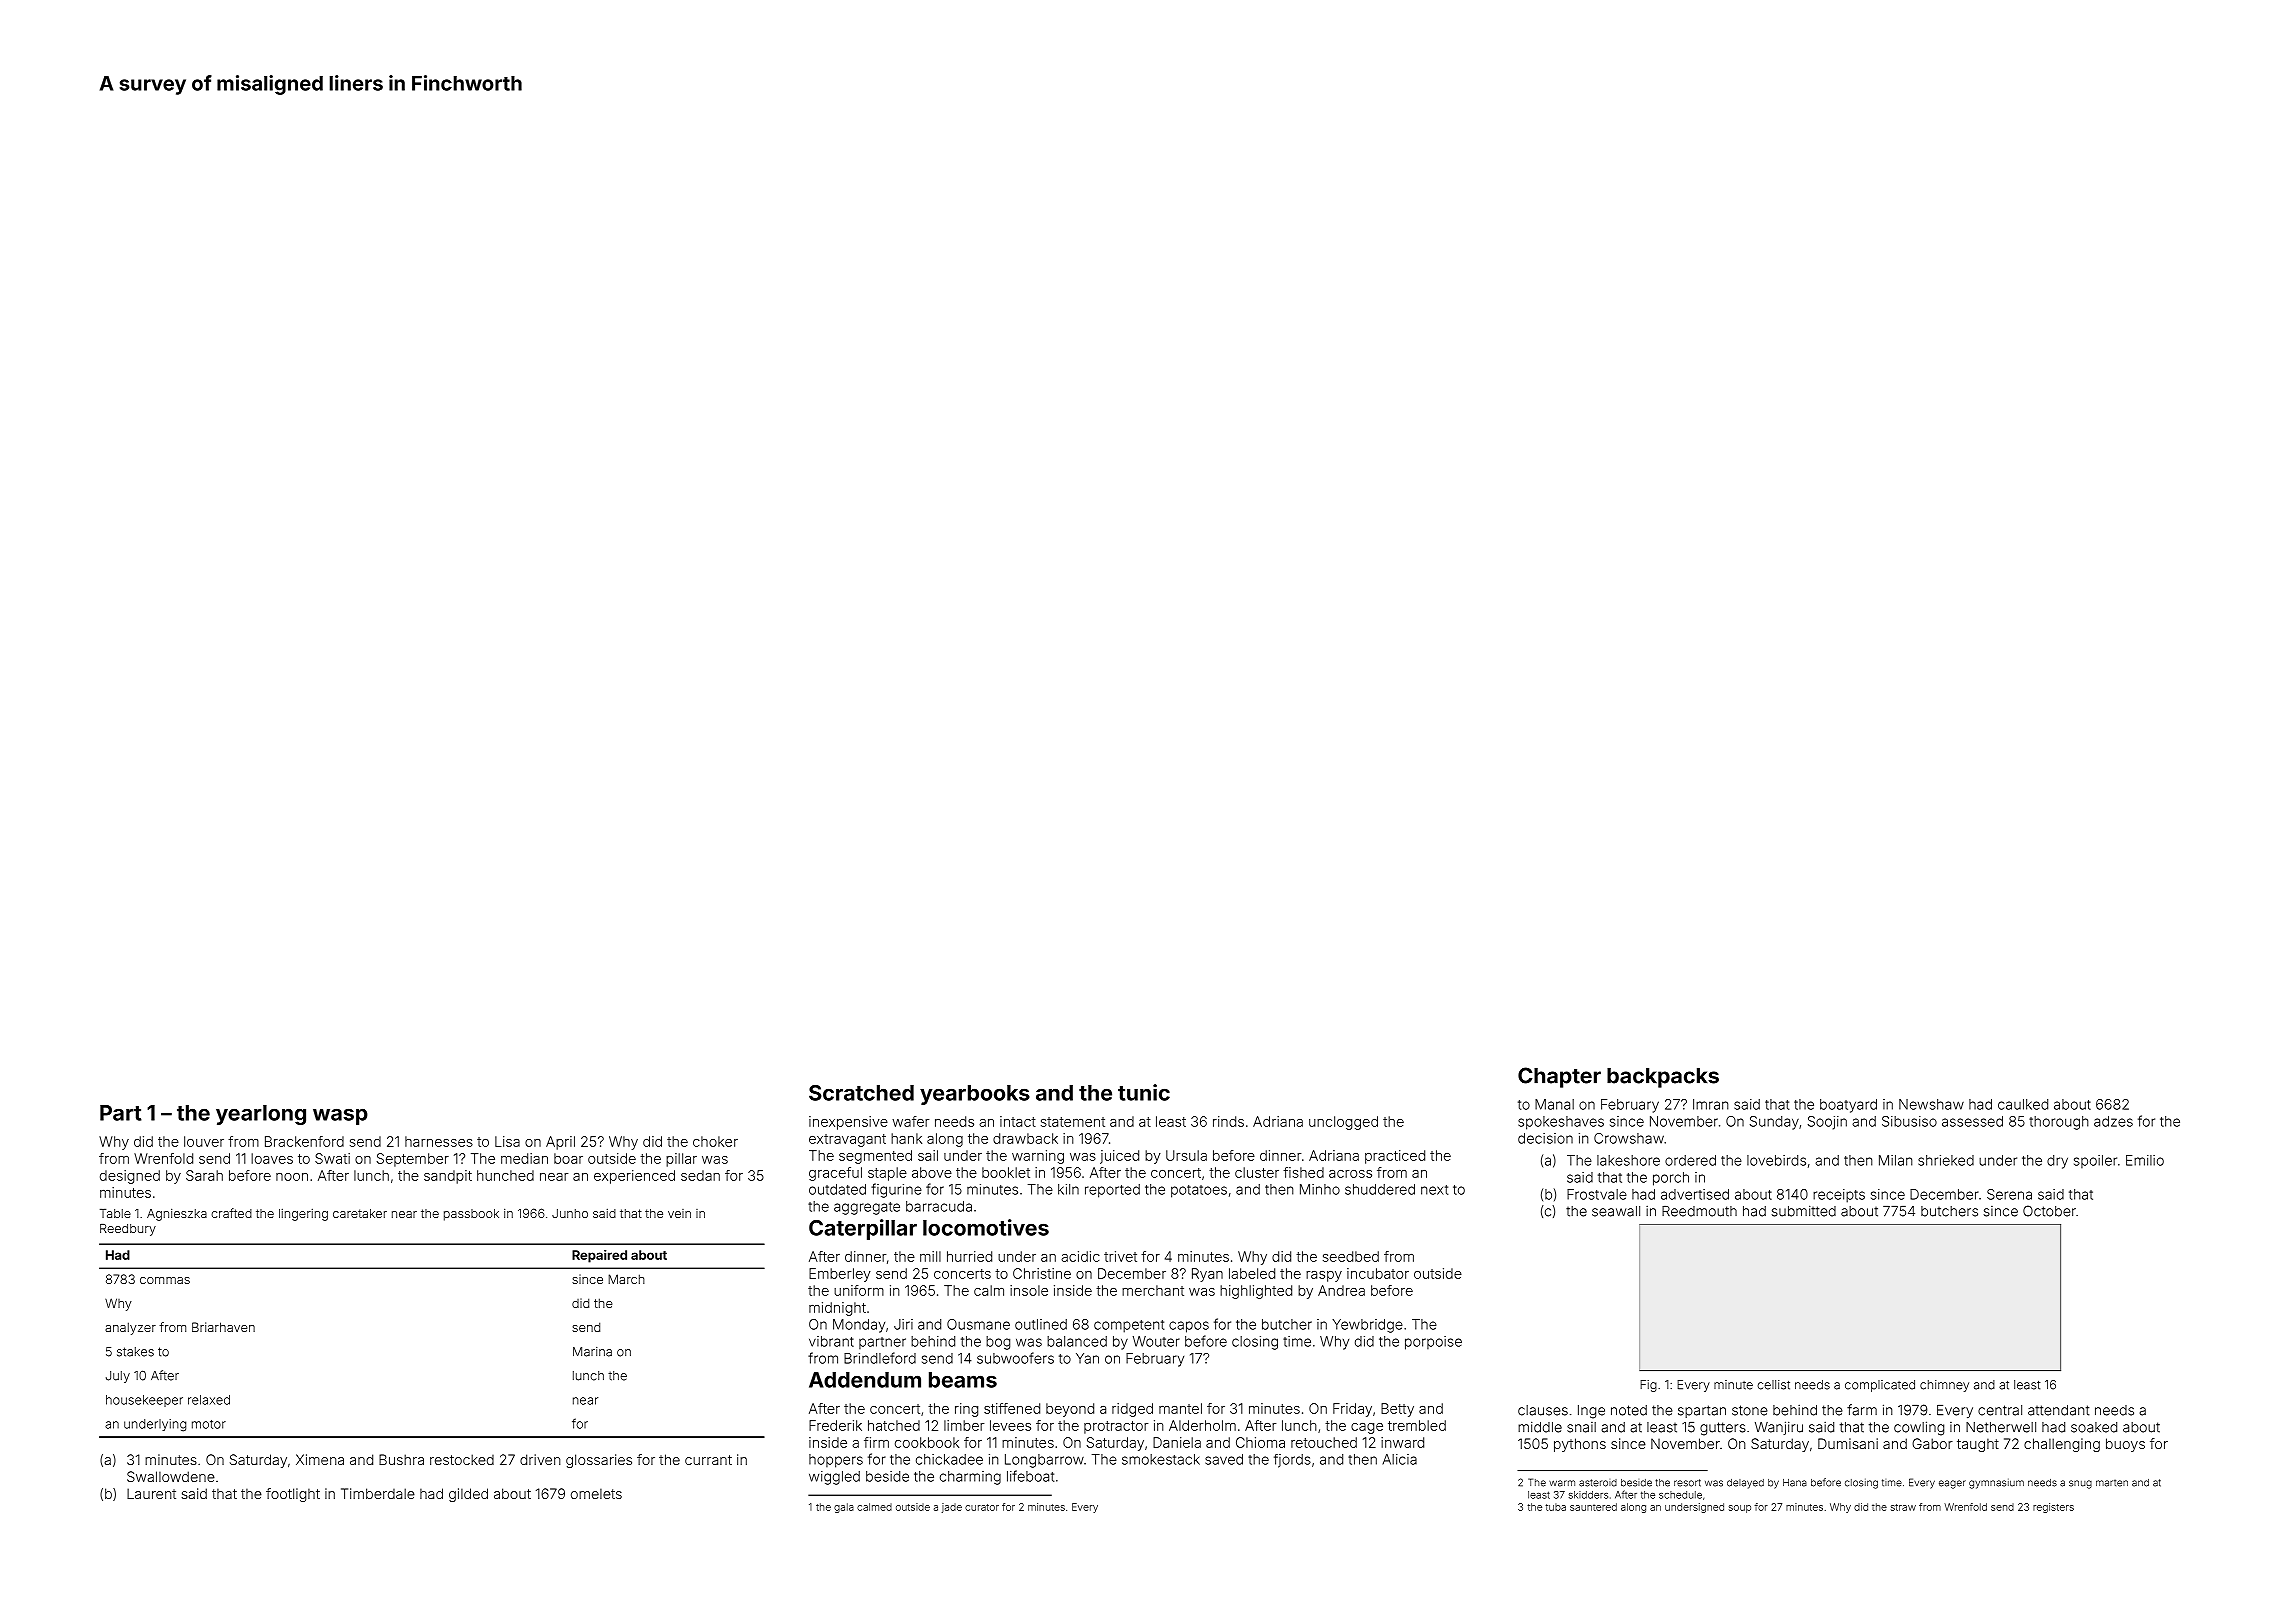 The height and width of the screenshot is (1614, 2282). What do you see at coordinates (1015, 1358) in the screenshot?
I see `subwoofers` at bounding box center [1015, 1358].
